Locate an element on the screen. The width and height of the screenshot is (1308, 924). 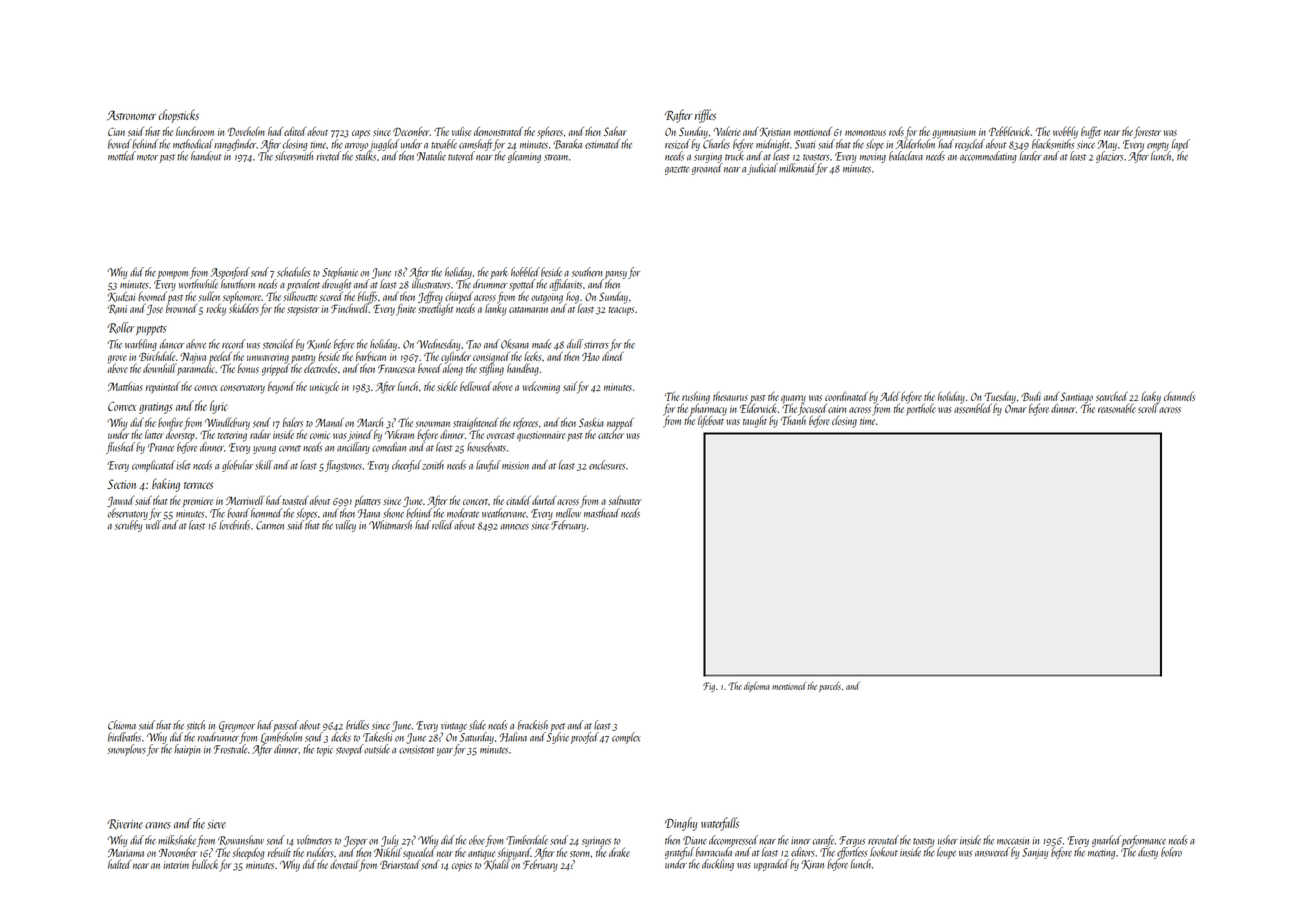
terraces is located at coordinates (198, 485).
